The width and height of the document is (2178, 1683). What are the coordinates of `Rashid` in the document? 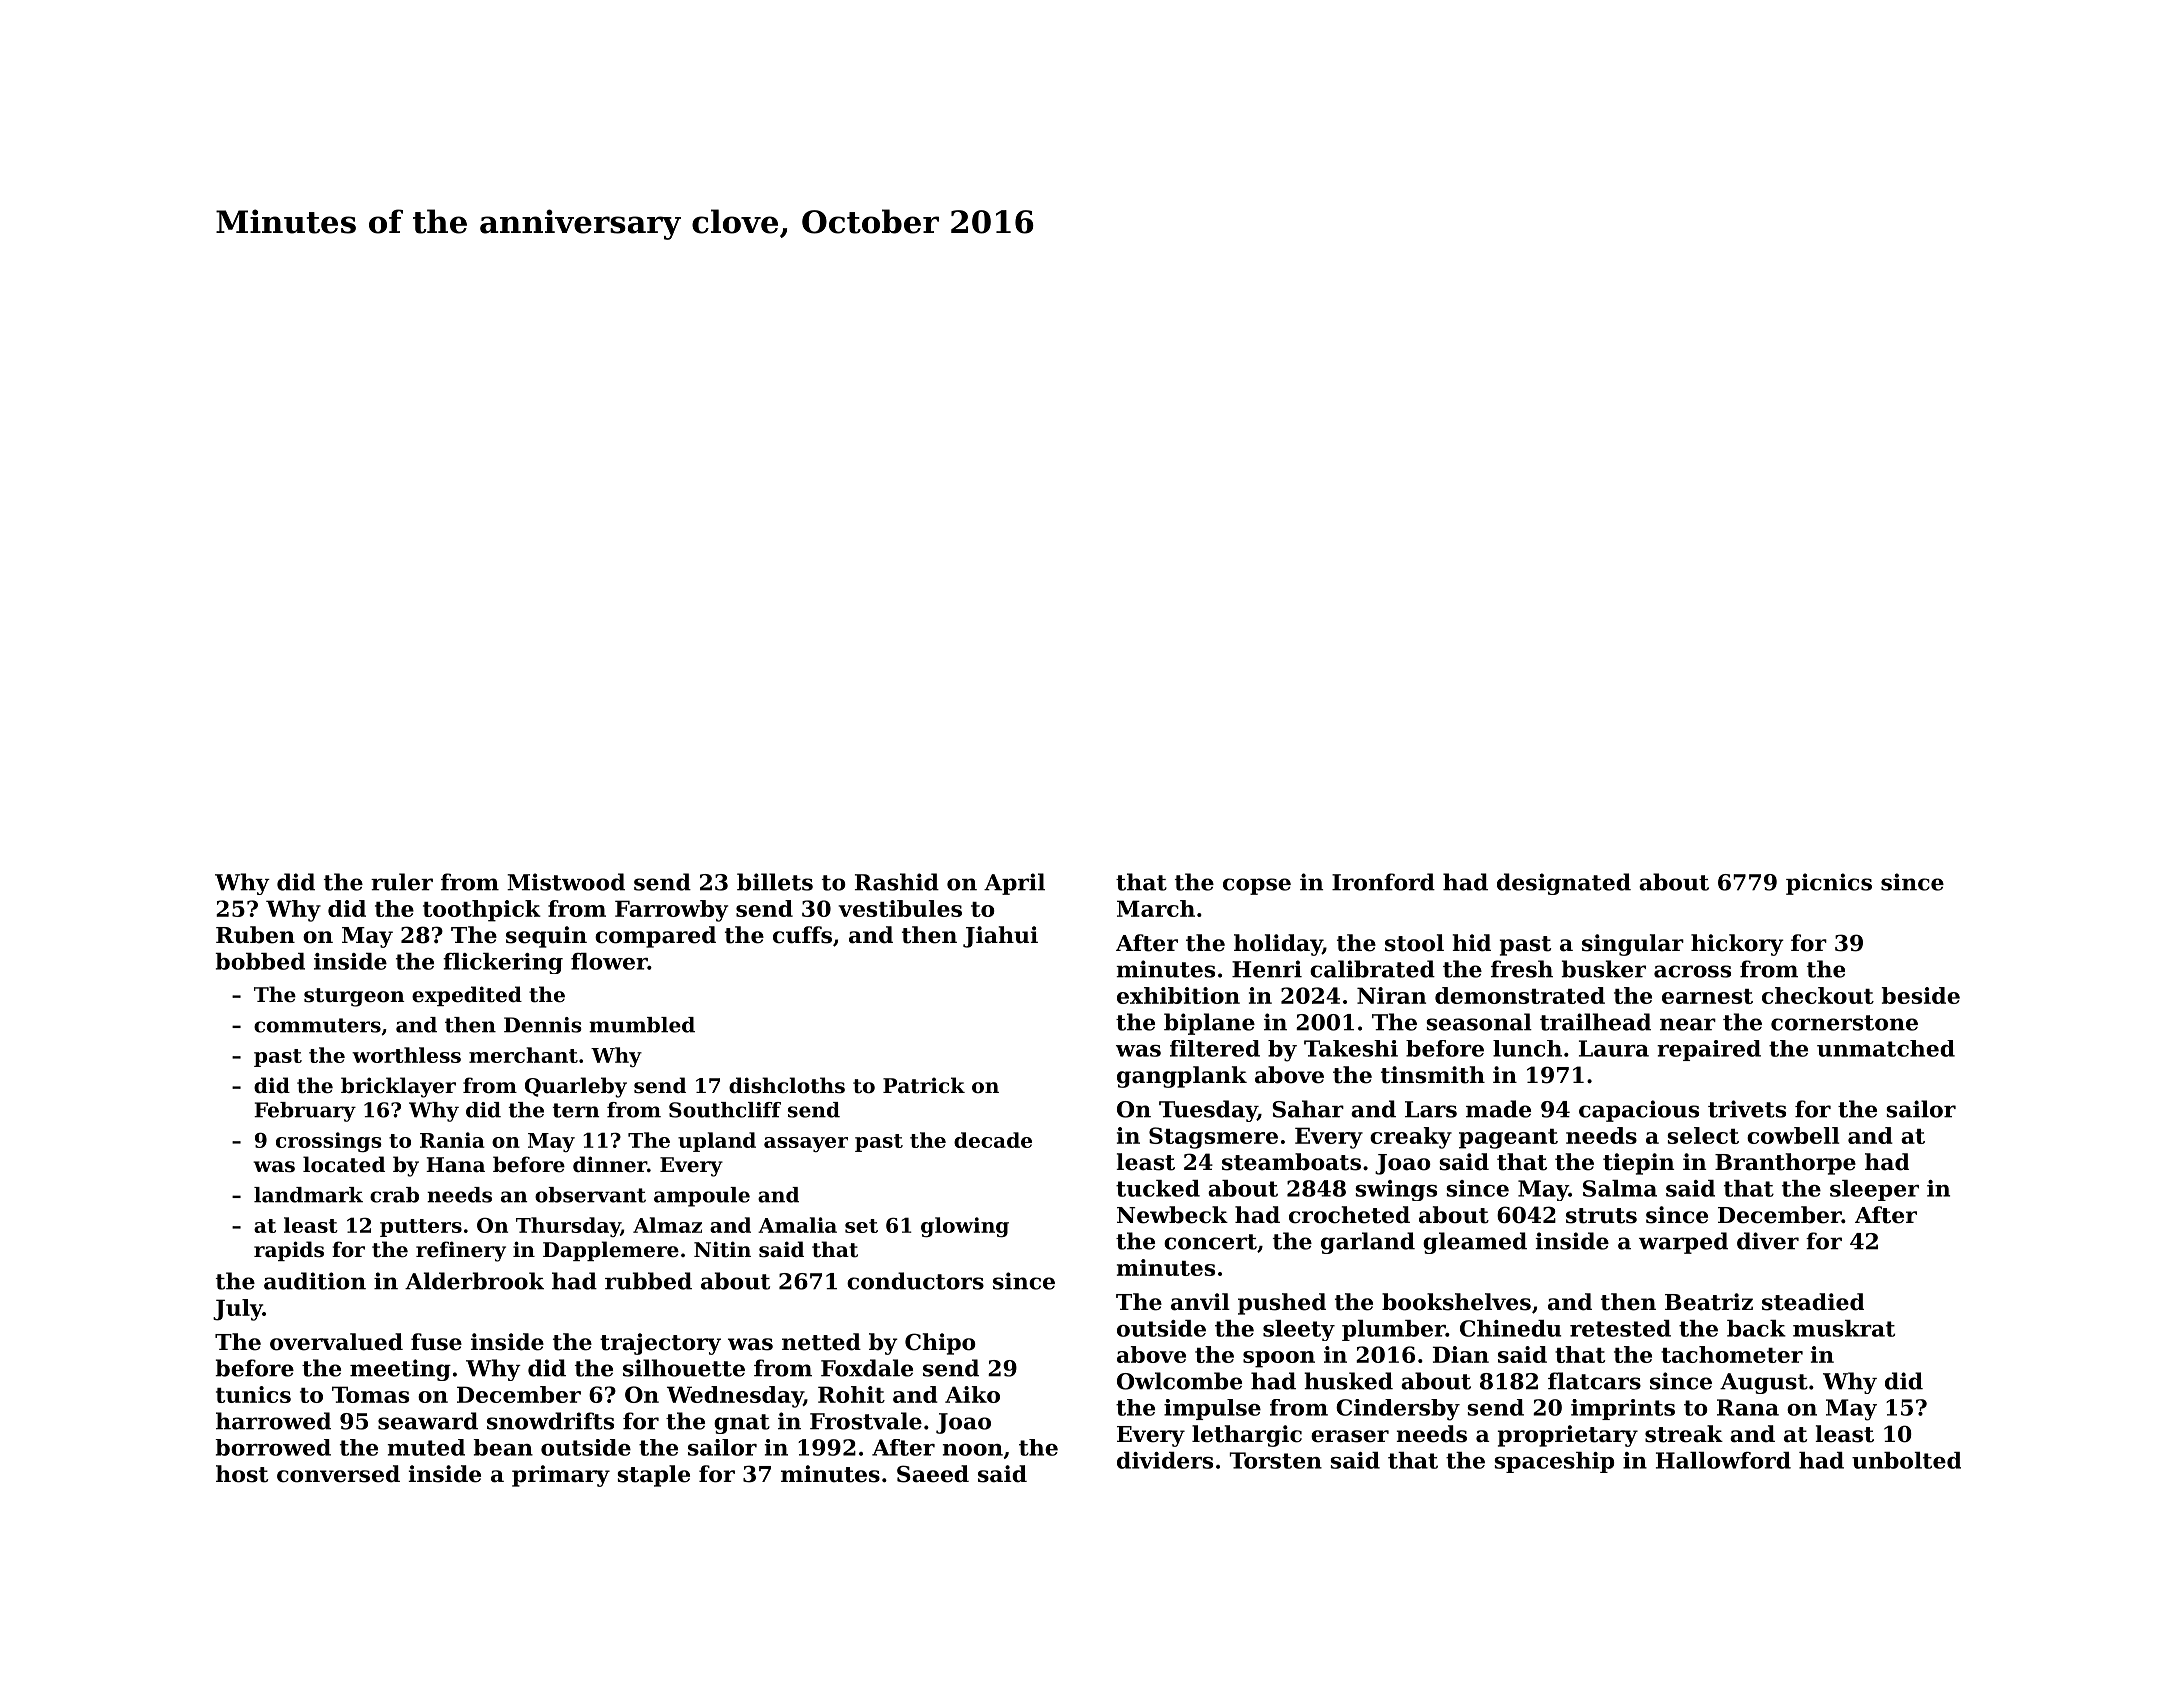 It's located at (897, 882).
